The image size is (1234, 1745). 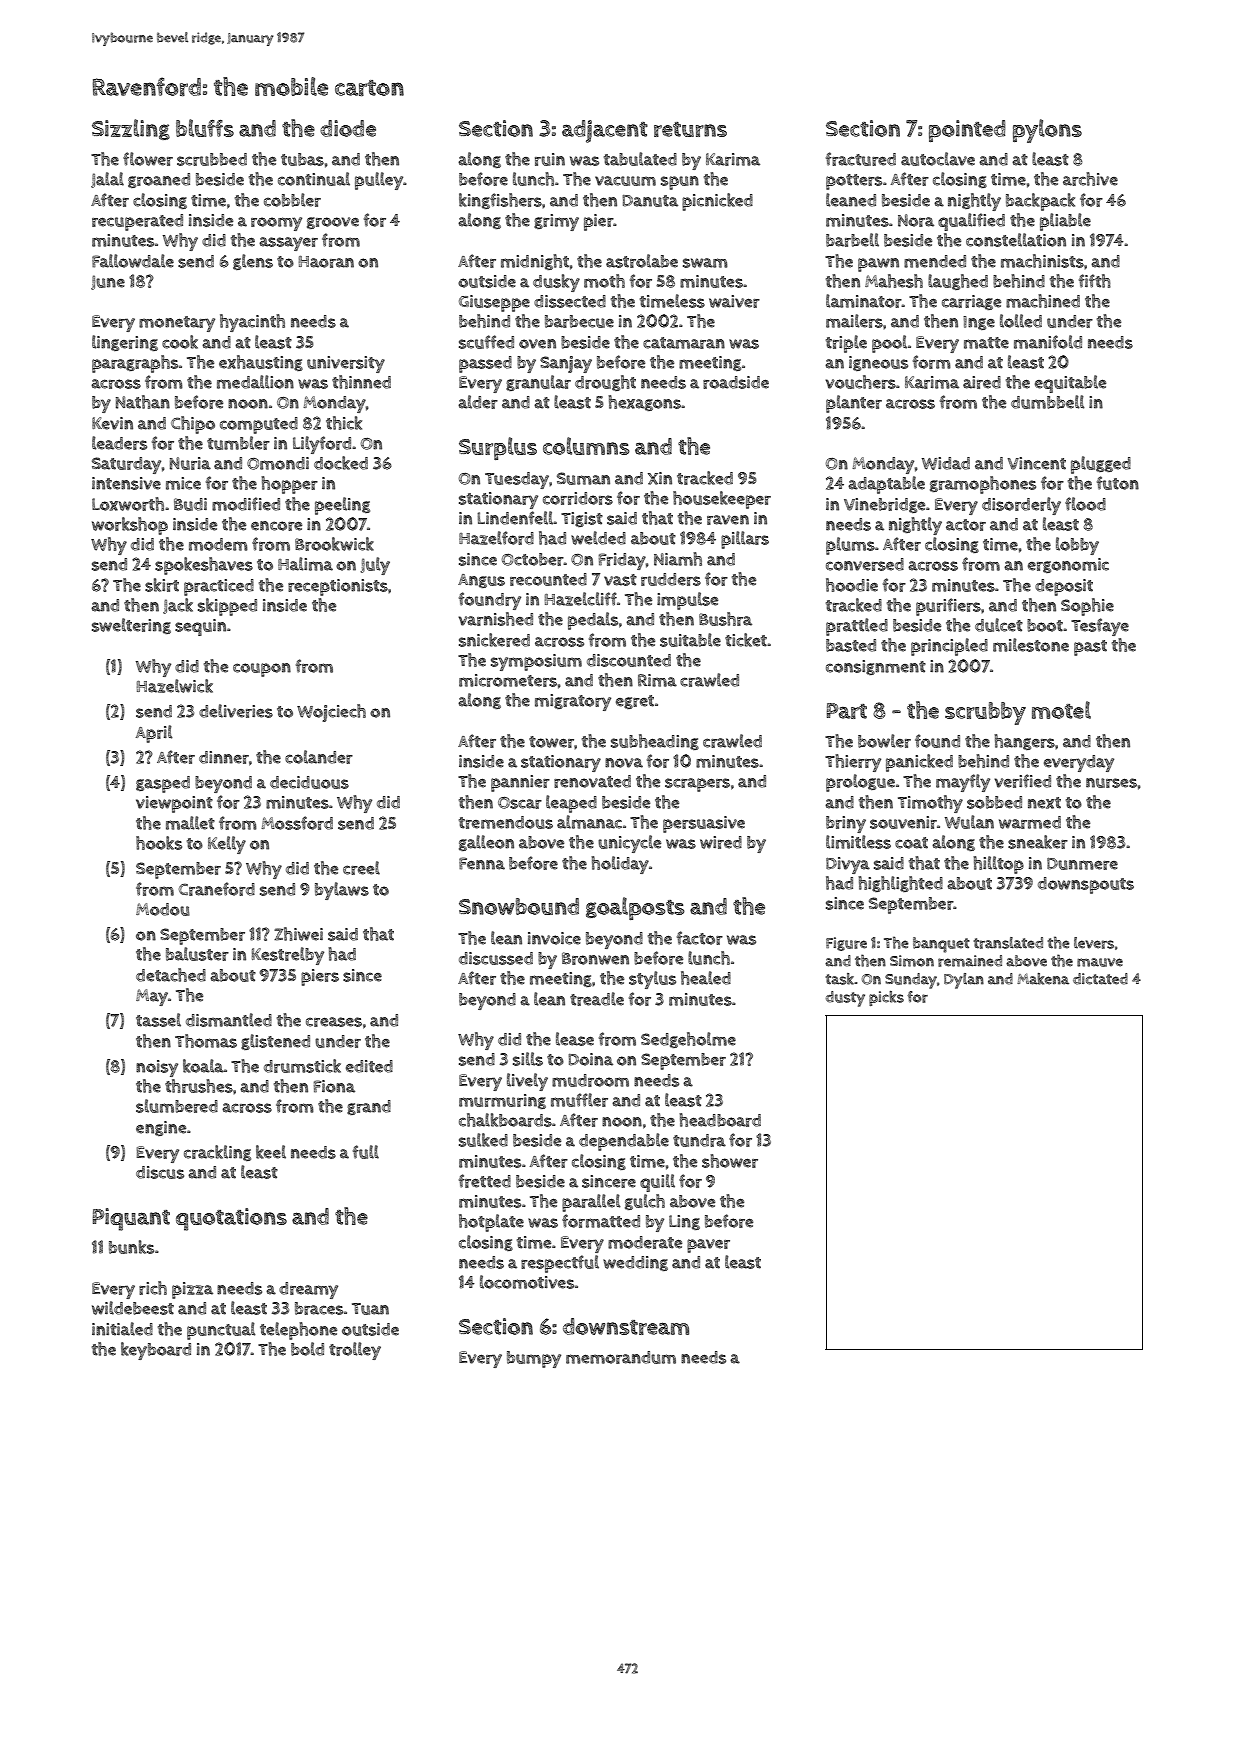 What do you see at coordinates (970, 961) in the image?
I see `remained` at bounding box center [970, 961].
